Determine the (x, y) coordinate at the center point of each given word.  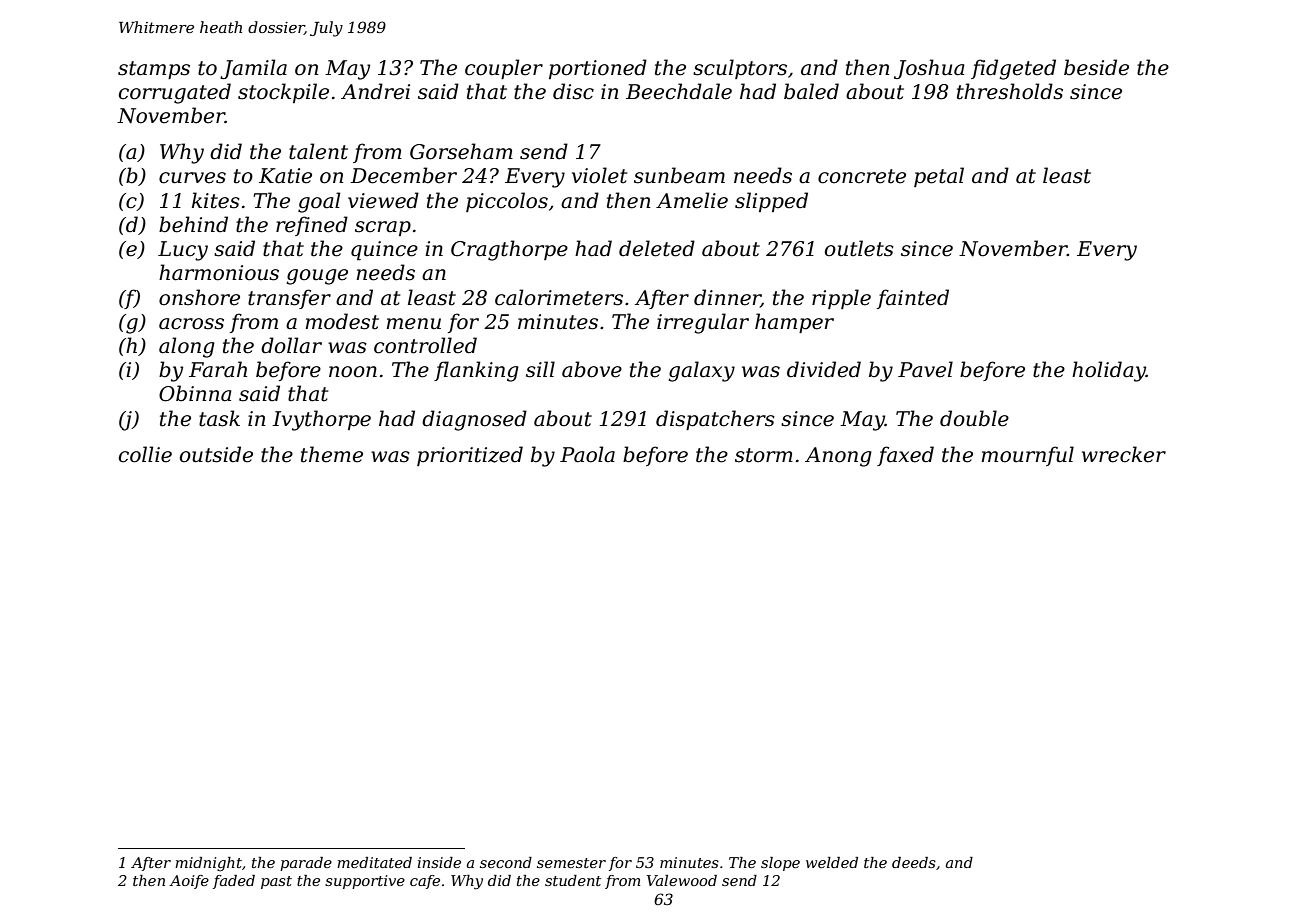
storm (764, 455)
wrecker (1124, 454)
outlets (859, 248)
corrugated (175, 93)
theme (332, 454)
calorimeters (559, 297)
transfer (289, 299)
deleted (657, 248)
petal (939, 177)
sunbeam (679, 175)
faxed (905, 456)
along (187, 347)
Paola (587, 454)
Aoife (189, 882)
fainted (913, 299)
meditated (374, 862)
